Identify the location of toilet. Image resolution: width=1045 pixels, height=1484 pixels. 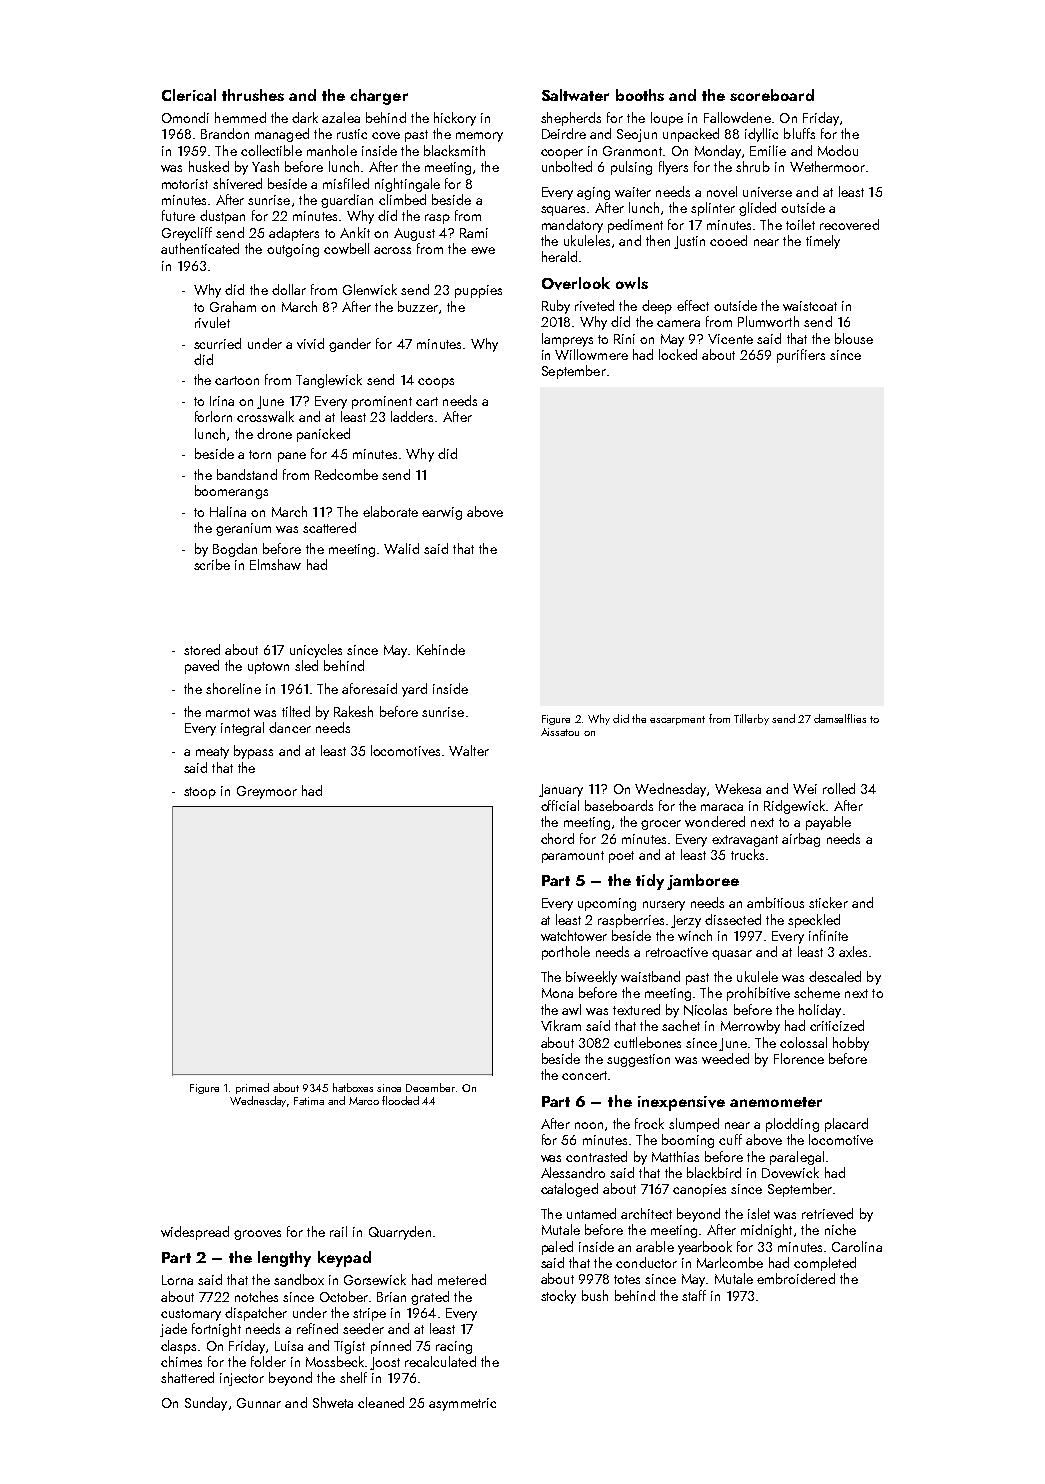
(800, 224).
